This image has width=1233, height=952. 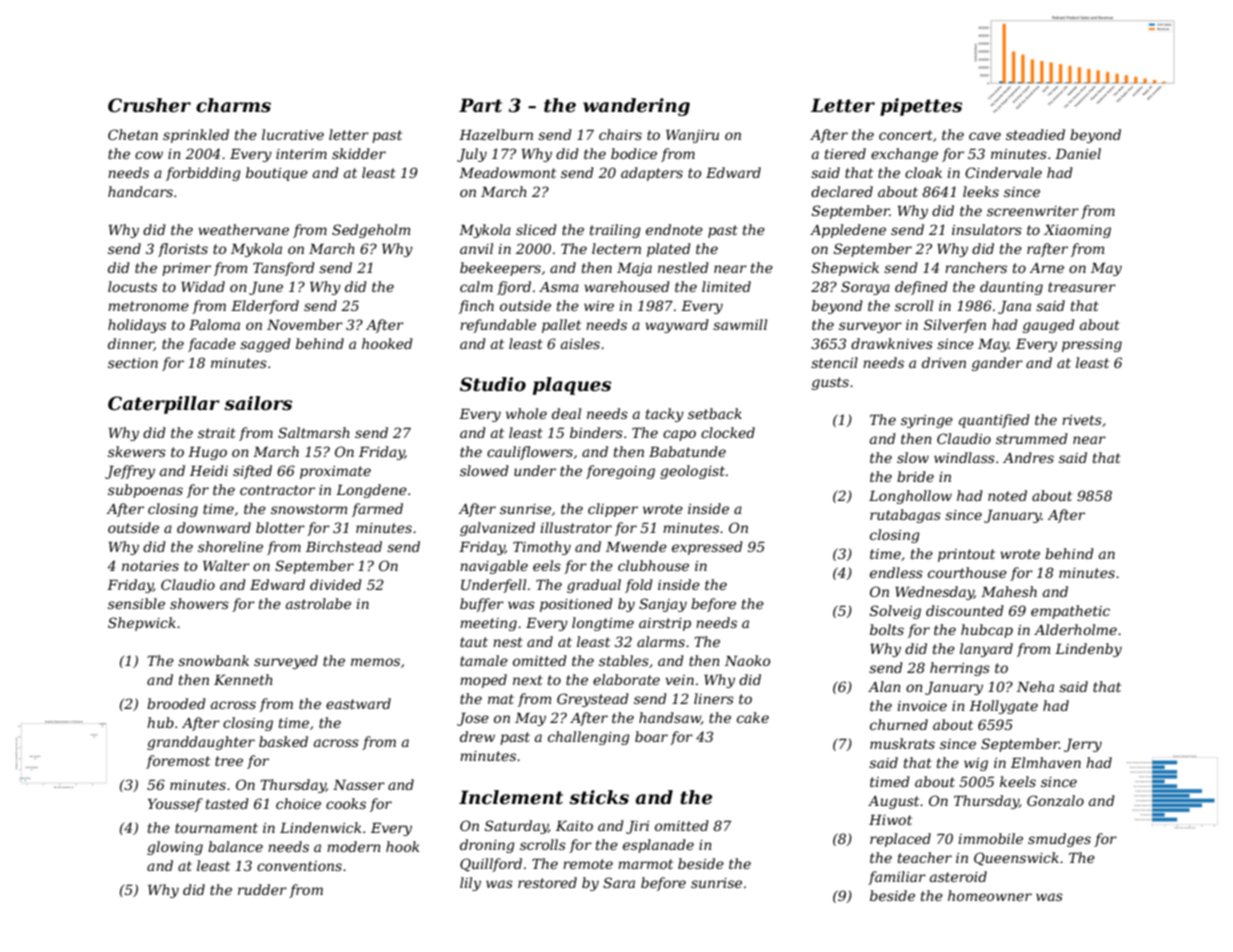 What do you see at coordinates (1032, 438) in the image?
I see `strummed` at bounding box center [1032, 438].
